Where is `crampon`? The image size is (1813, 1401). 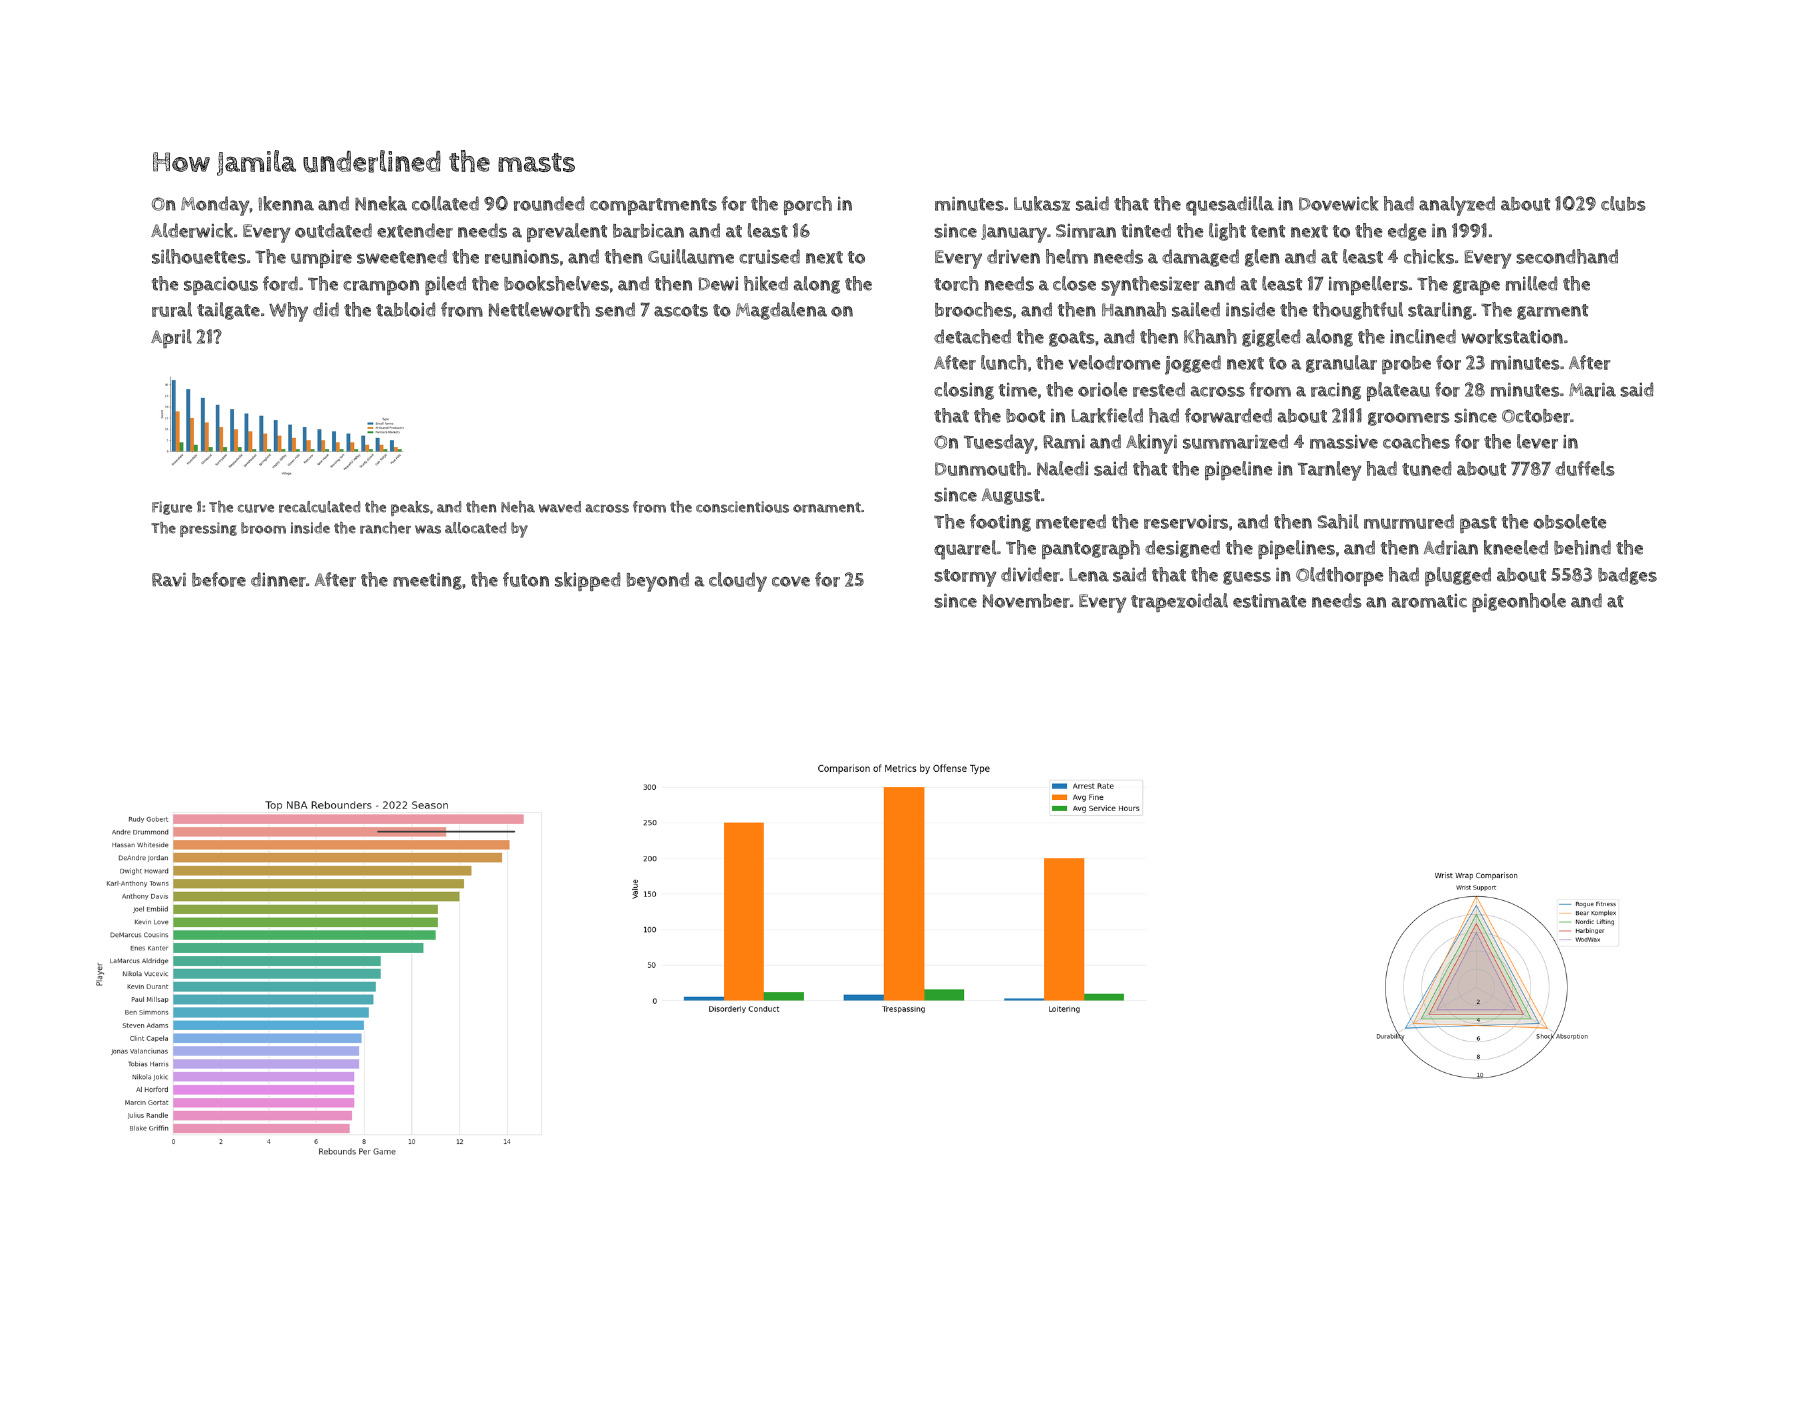 crampon is located at coordinates (381, 287).
